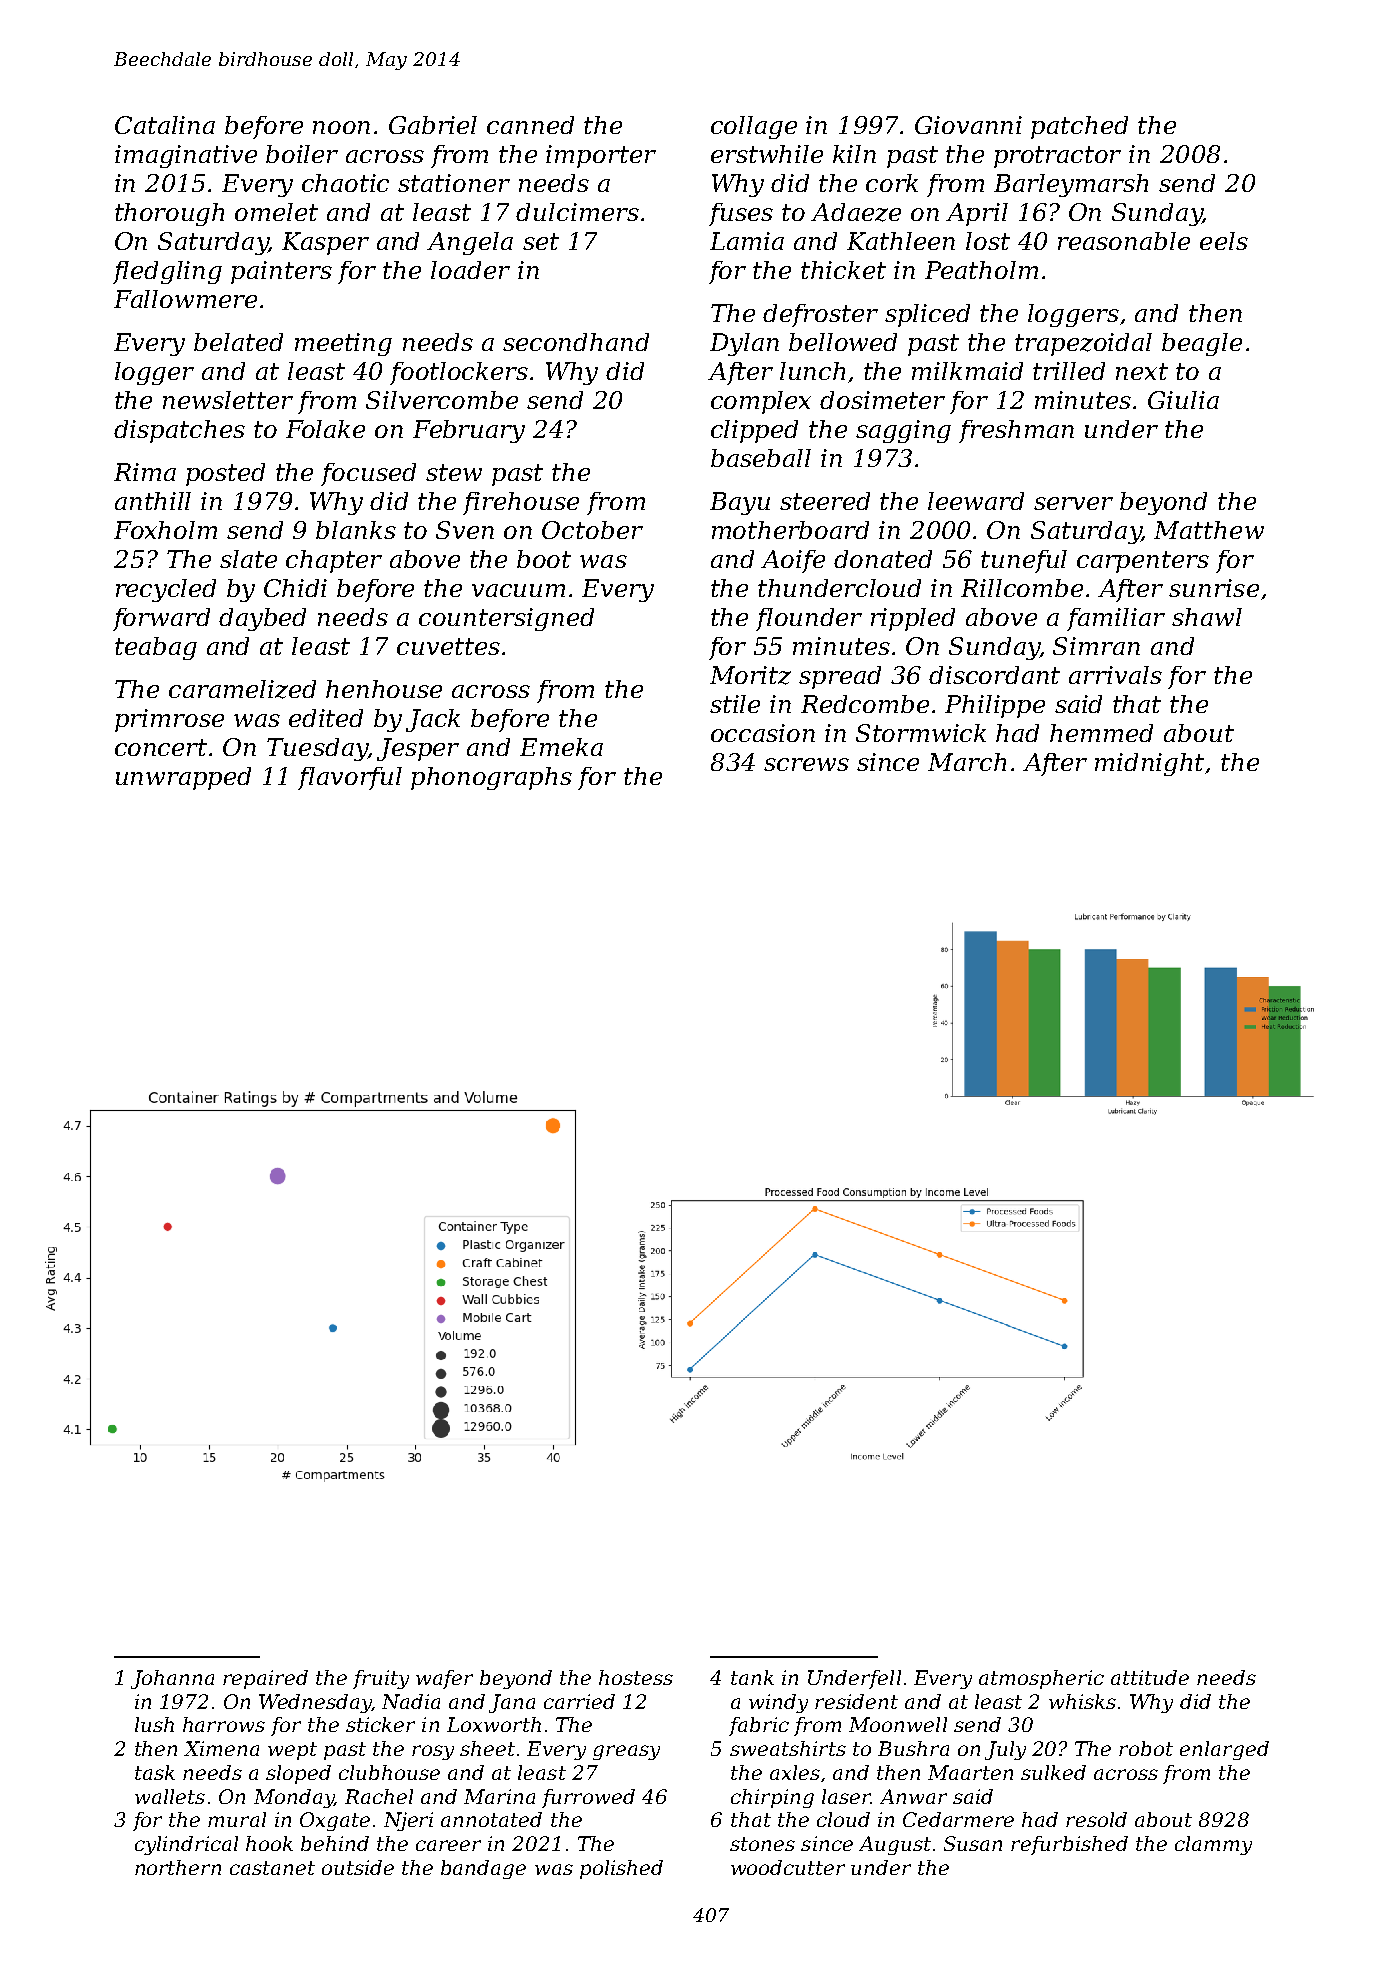  I want to click on Johanna, so click(172, 1679).
